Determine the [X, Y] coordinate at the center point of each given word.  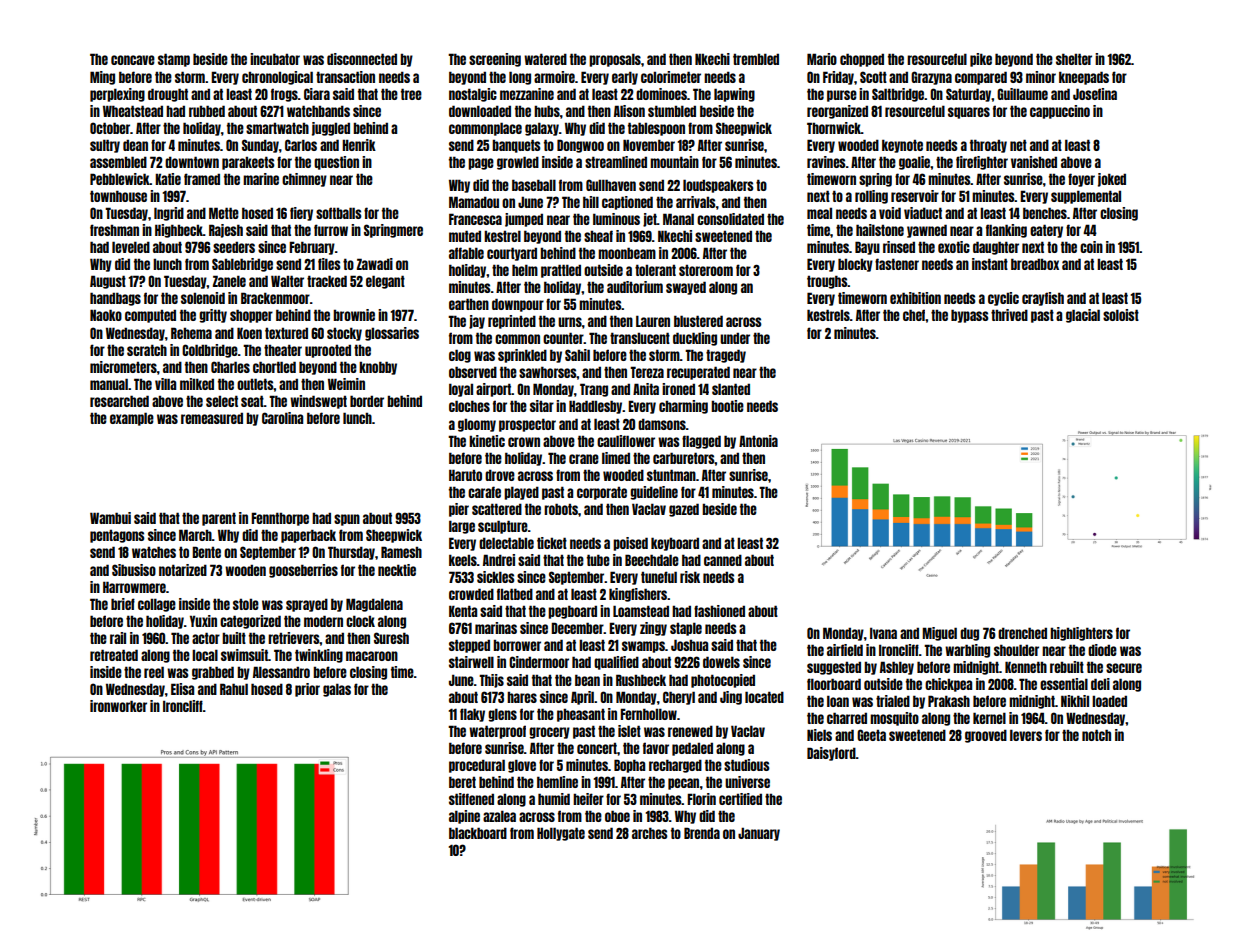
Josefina [1095, 94]
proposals [615, 60]
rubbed [207, 111]
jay [477, 322]
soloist [1121, 315]
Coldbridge [210, 351]
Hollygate [561, 834]
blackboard [478, 833]
